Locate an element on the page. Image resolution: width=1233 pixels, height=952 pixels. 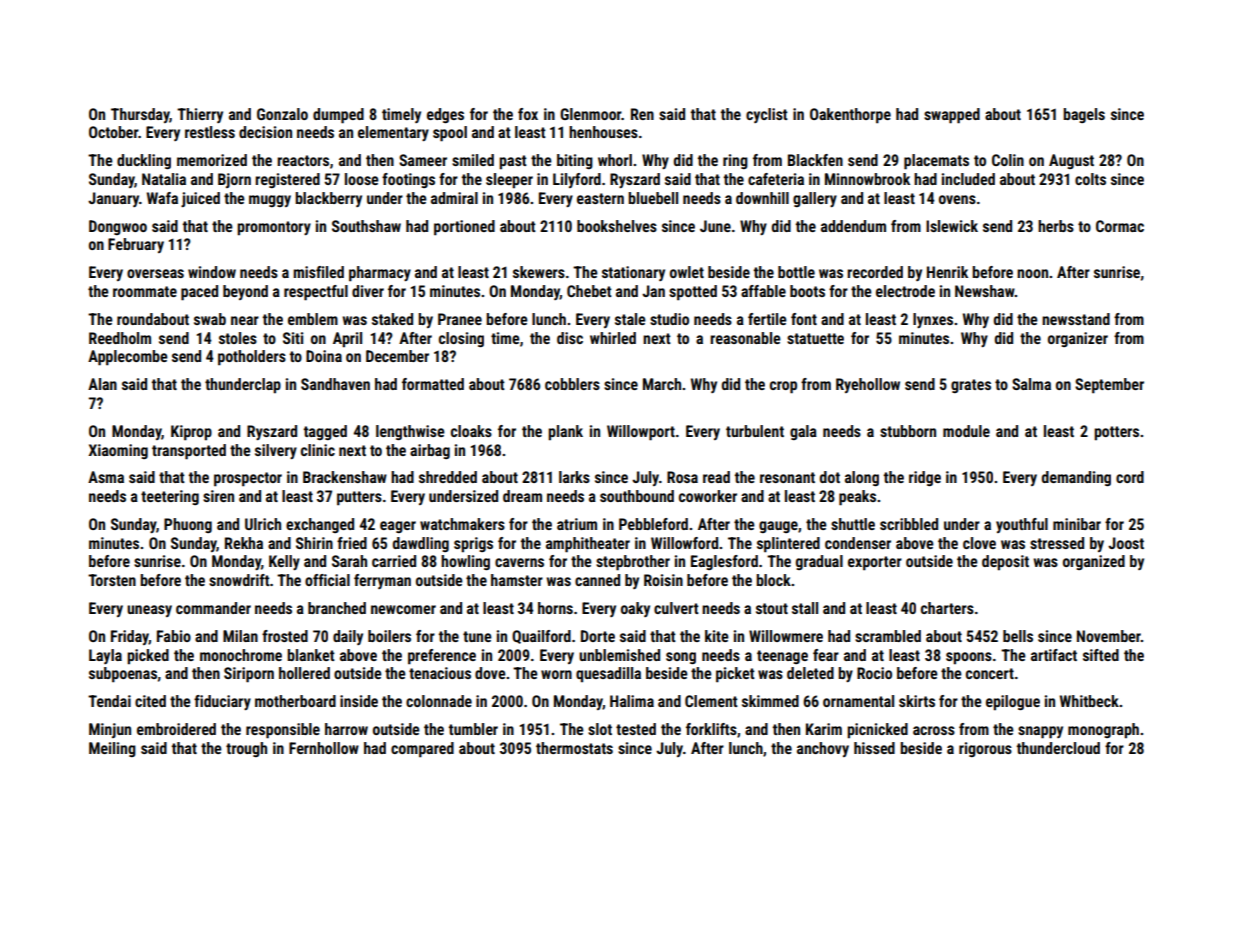
Minjun is located at coordinates (110, 730).
